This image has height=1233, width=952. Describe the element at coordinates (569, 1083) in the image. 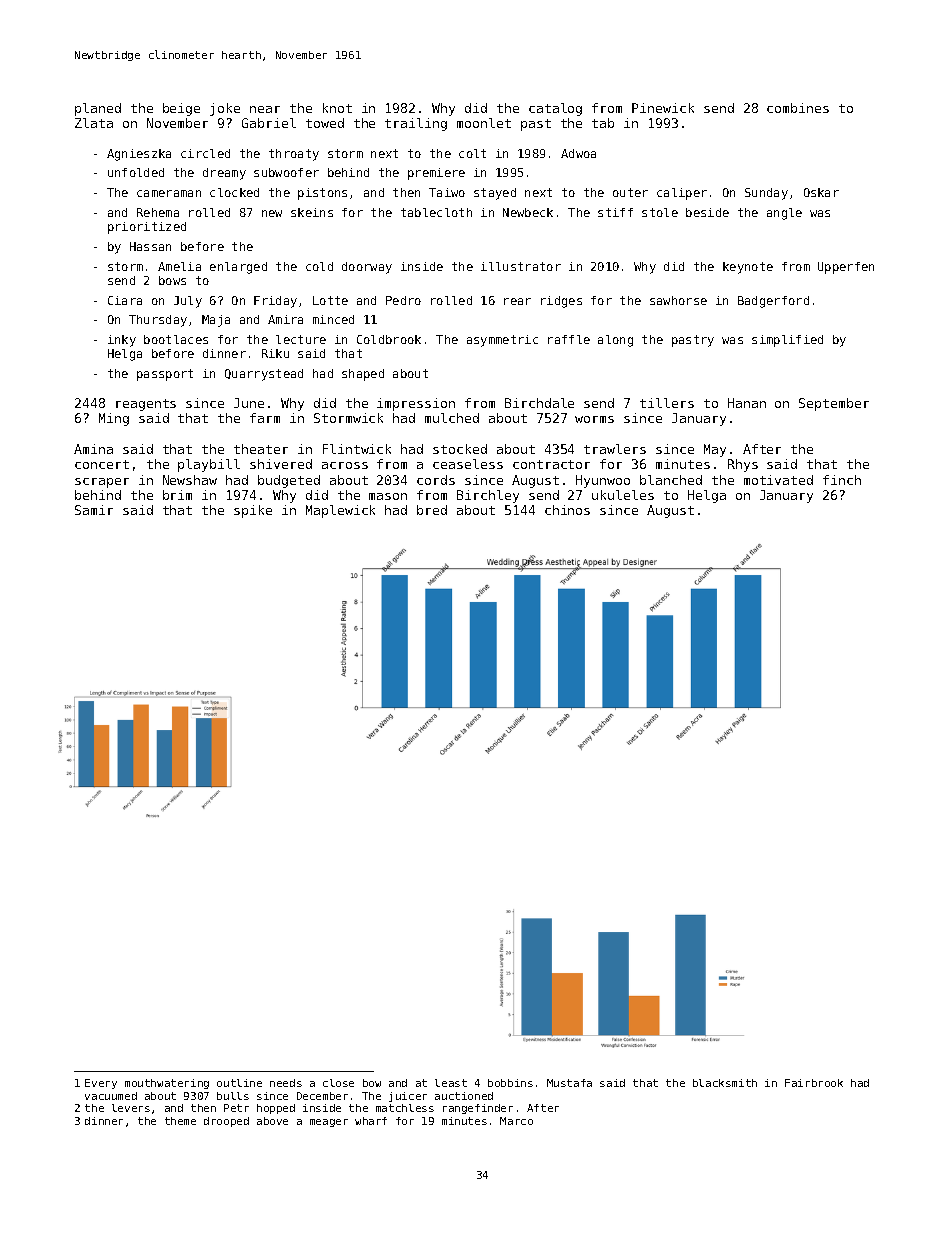

I see `Mustafa` at that location.
